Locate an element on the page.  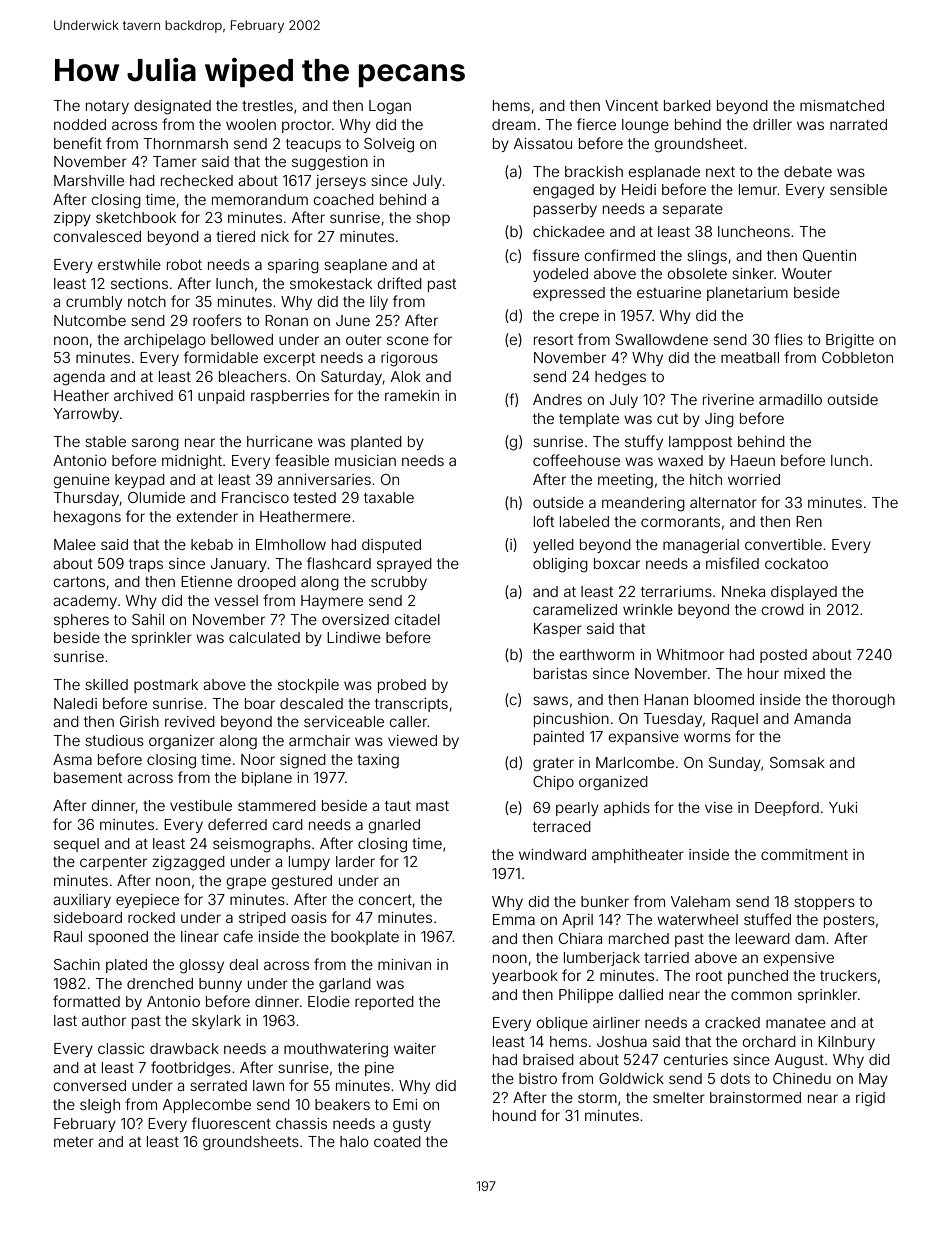
trestles is located at coordinates (267, 105).
